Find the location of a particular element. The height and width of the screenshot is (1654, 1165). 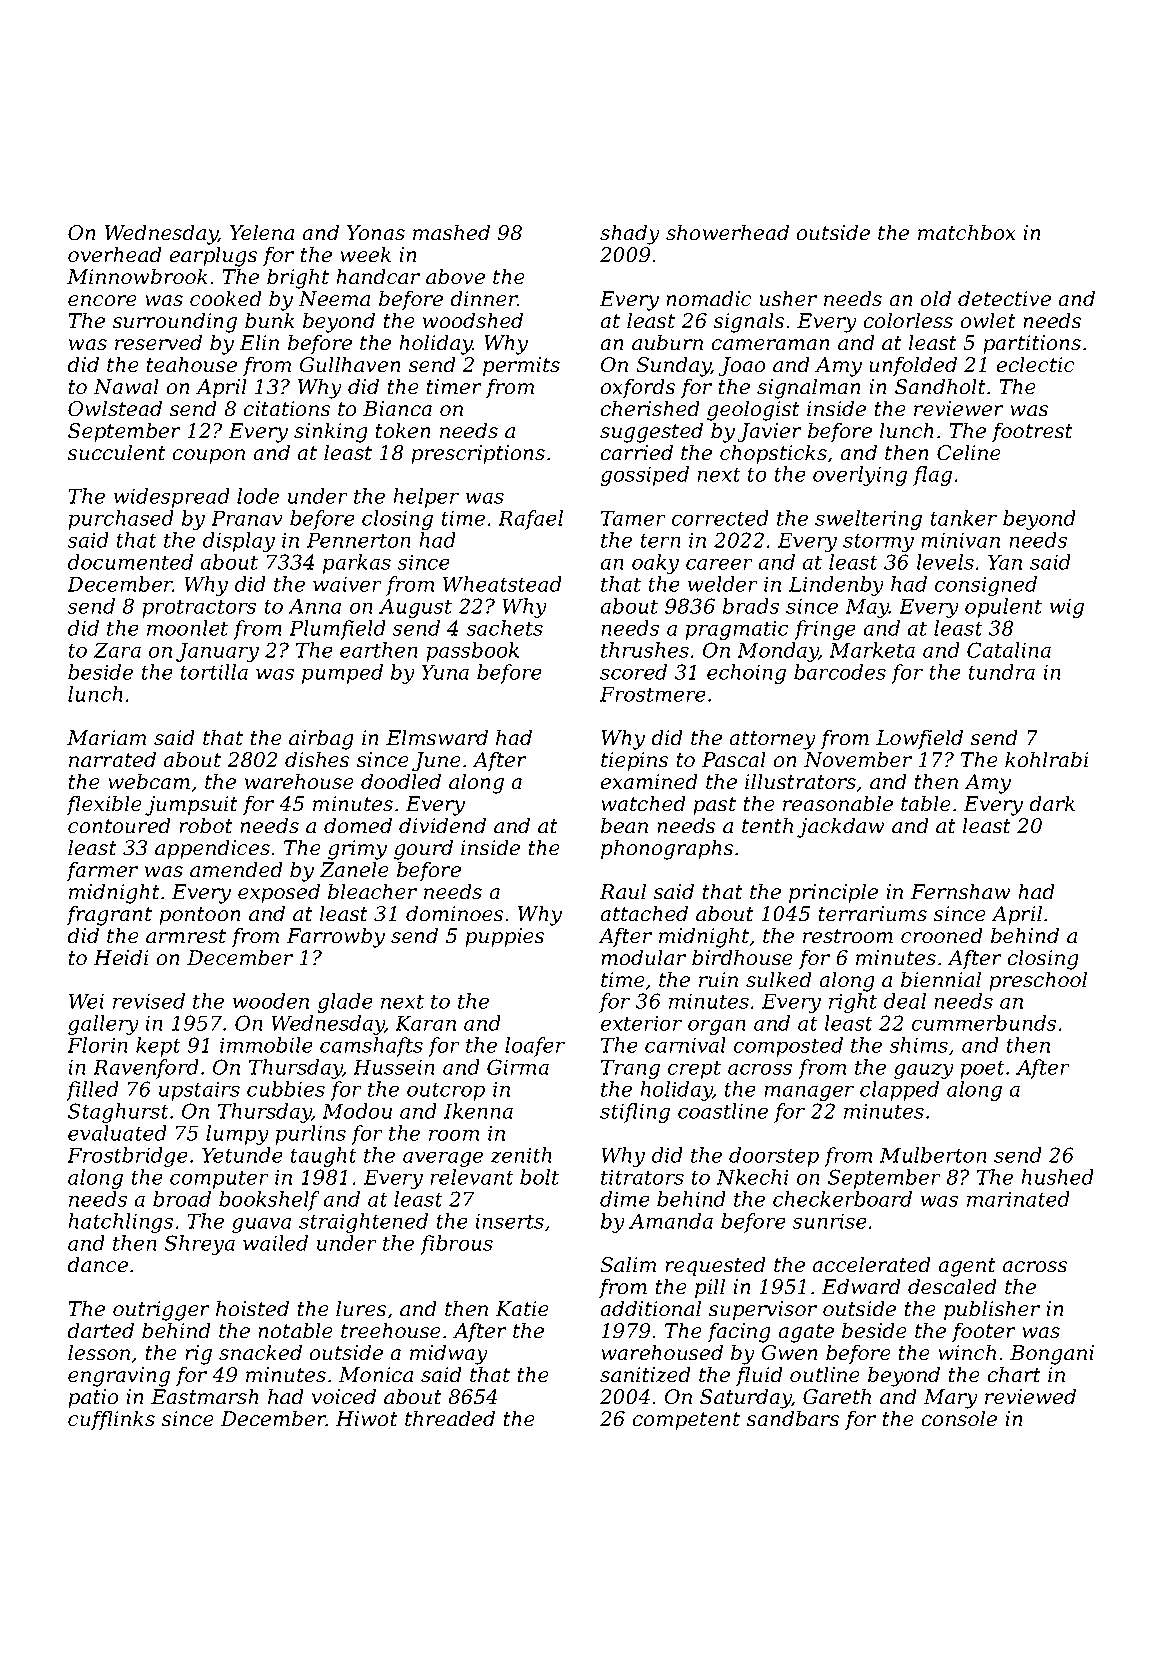

darted is located at coordinates (101, 1330).
